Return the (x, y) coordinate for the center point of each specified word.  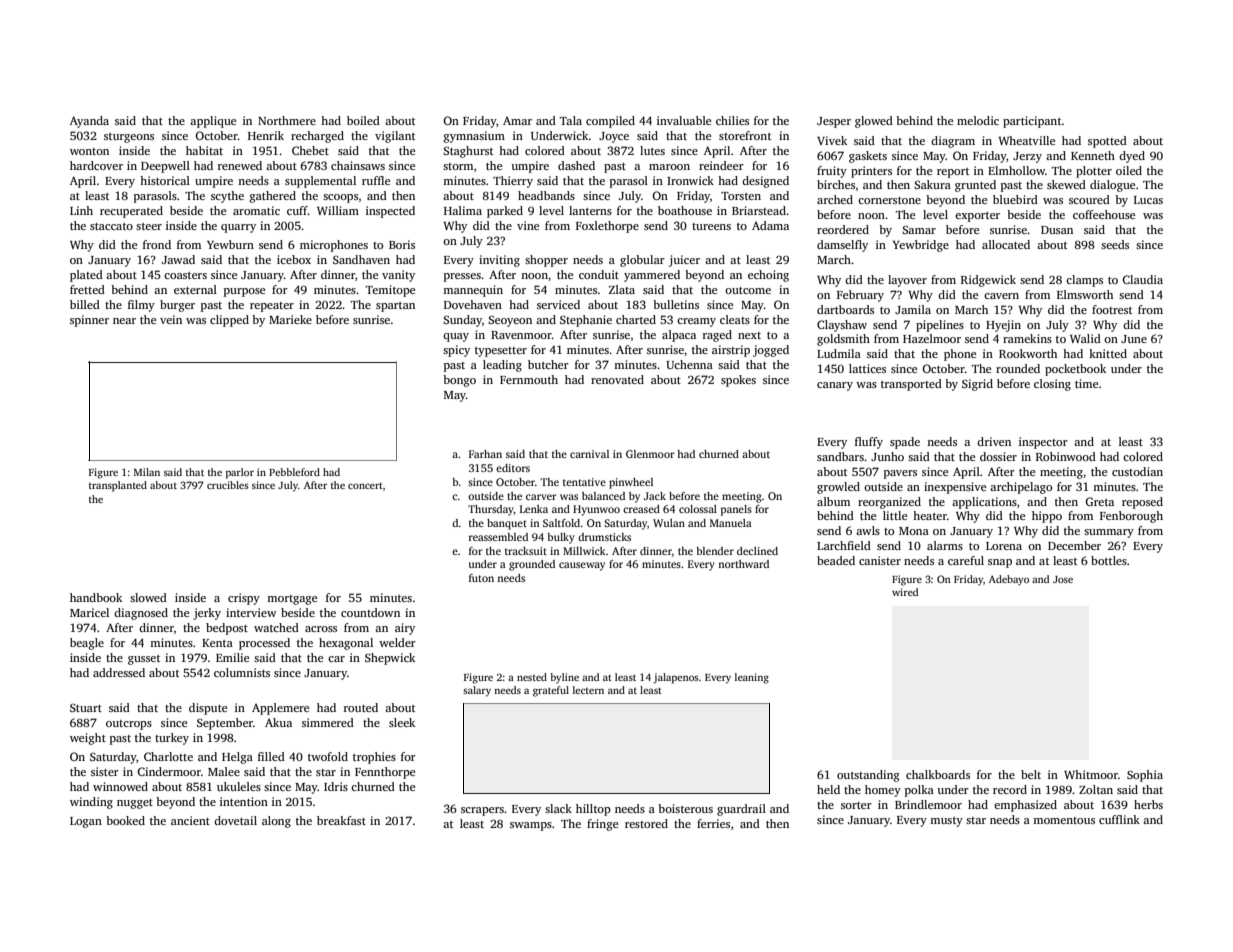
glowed (874, 122)
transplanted (118, 486)
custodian (1137, 471)
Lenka (534, 509)
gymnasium (474, 137)
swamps (531, 826)
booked (125, 820)
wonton (89, 151)
